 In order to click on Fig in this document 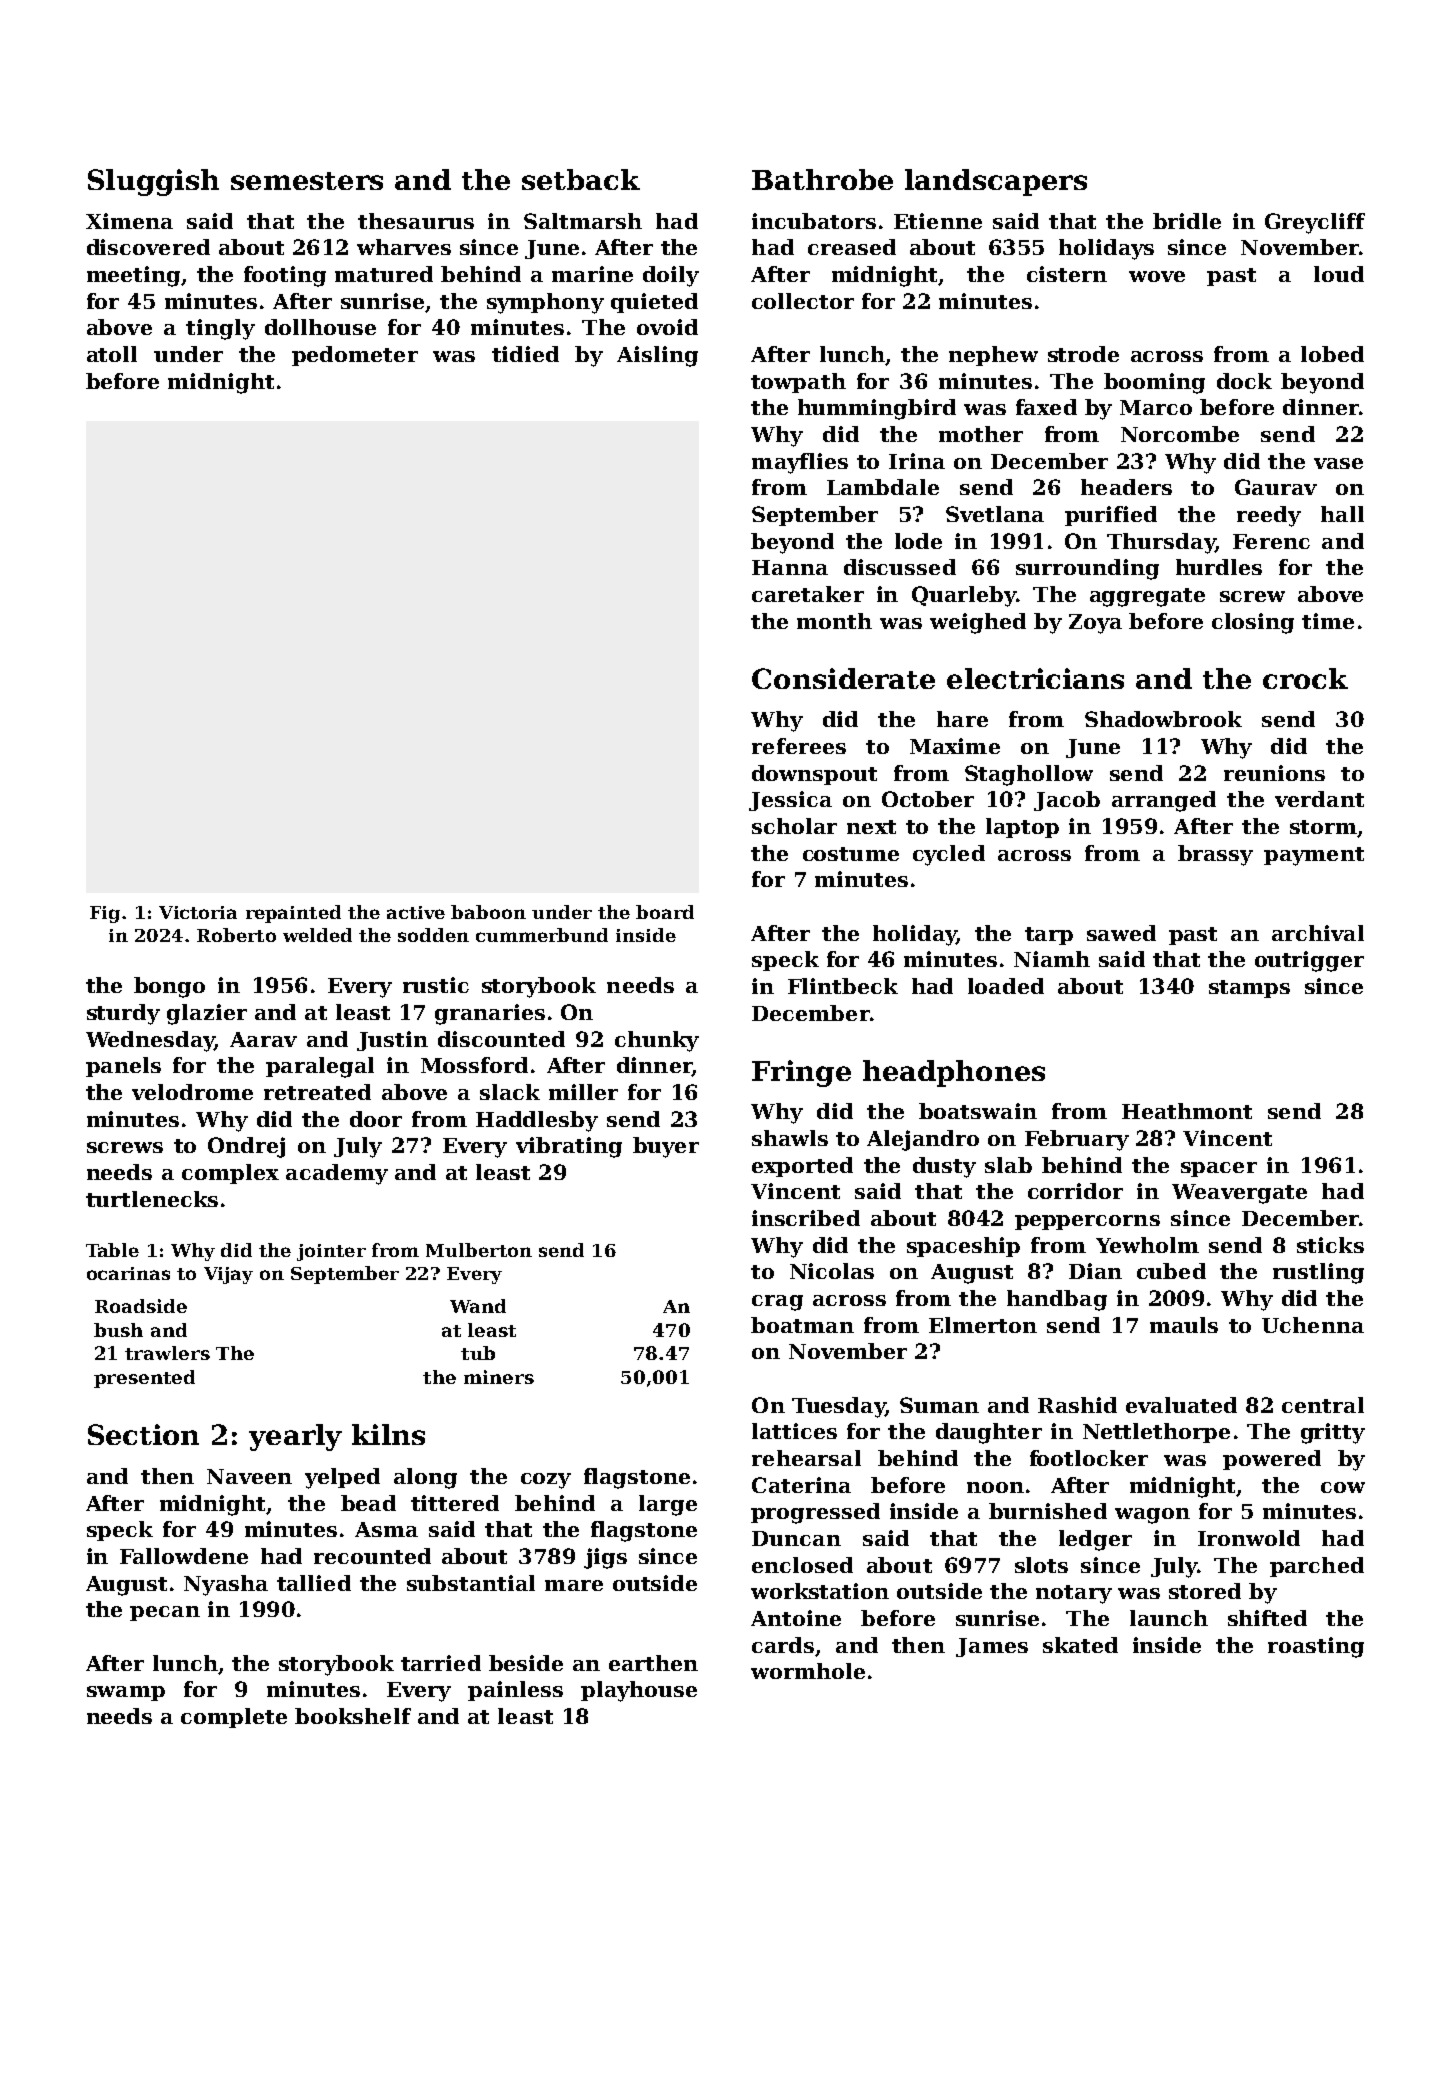, I will do `click(105, 914)`.
